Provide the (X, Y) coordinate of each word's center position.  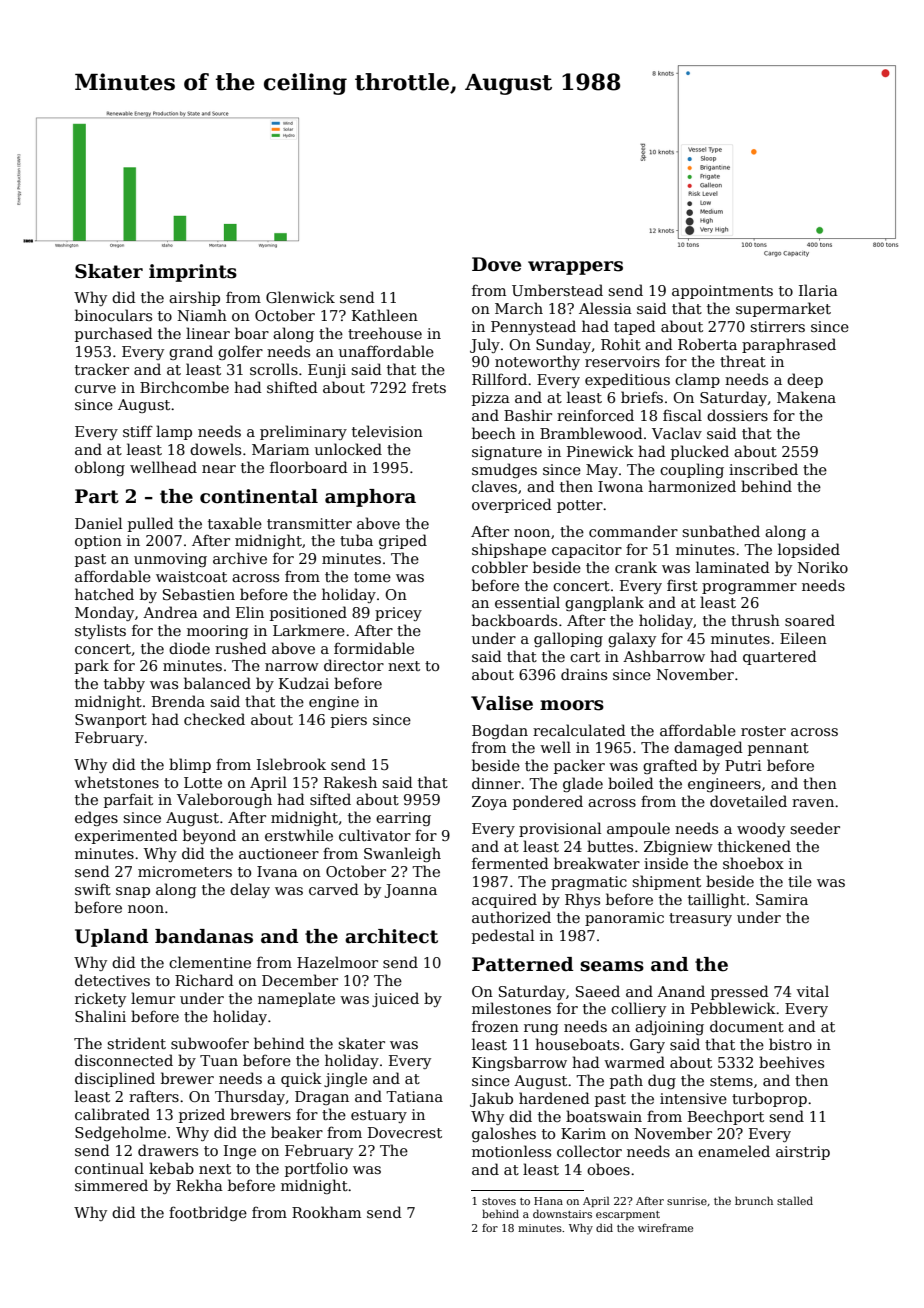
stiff (138, 431)
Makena (806, 397)
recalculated (579, 730)
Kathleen (385, 315)
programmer (749, 588)
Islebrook (291, 764)
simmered (111, 1185)
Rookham (326, 1212)
